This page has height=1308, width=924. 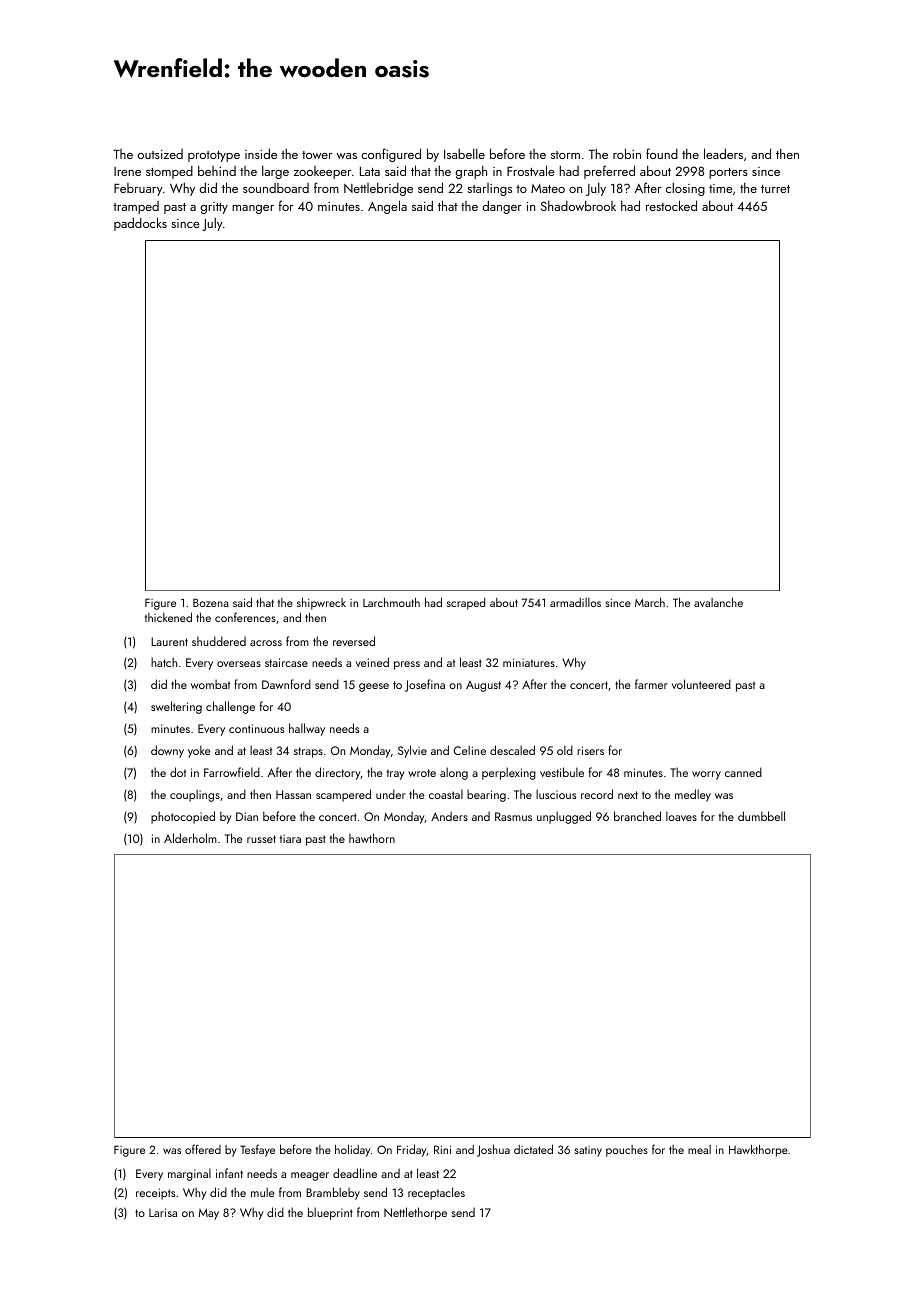 I want to click on dumbbell, so click(x=761, y=816).
